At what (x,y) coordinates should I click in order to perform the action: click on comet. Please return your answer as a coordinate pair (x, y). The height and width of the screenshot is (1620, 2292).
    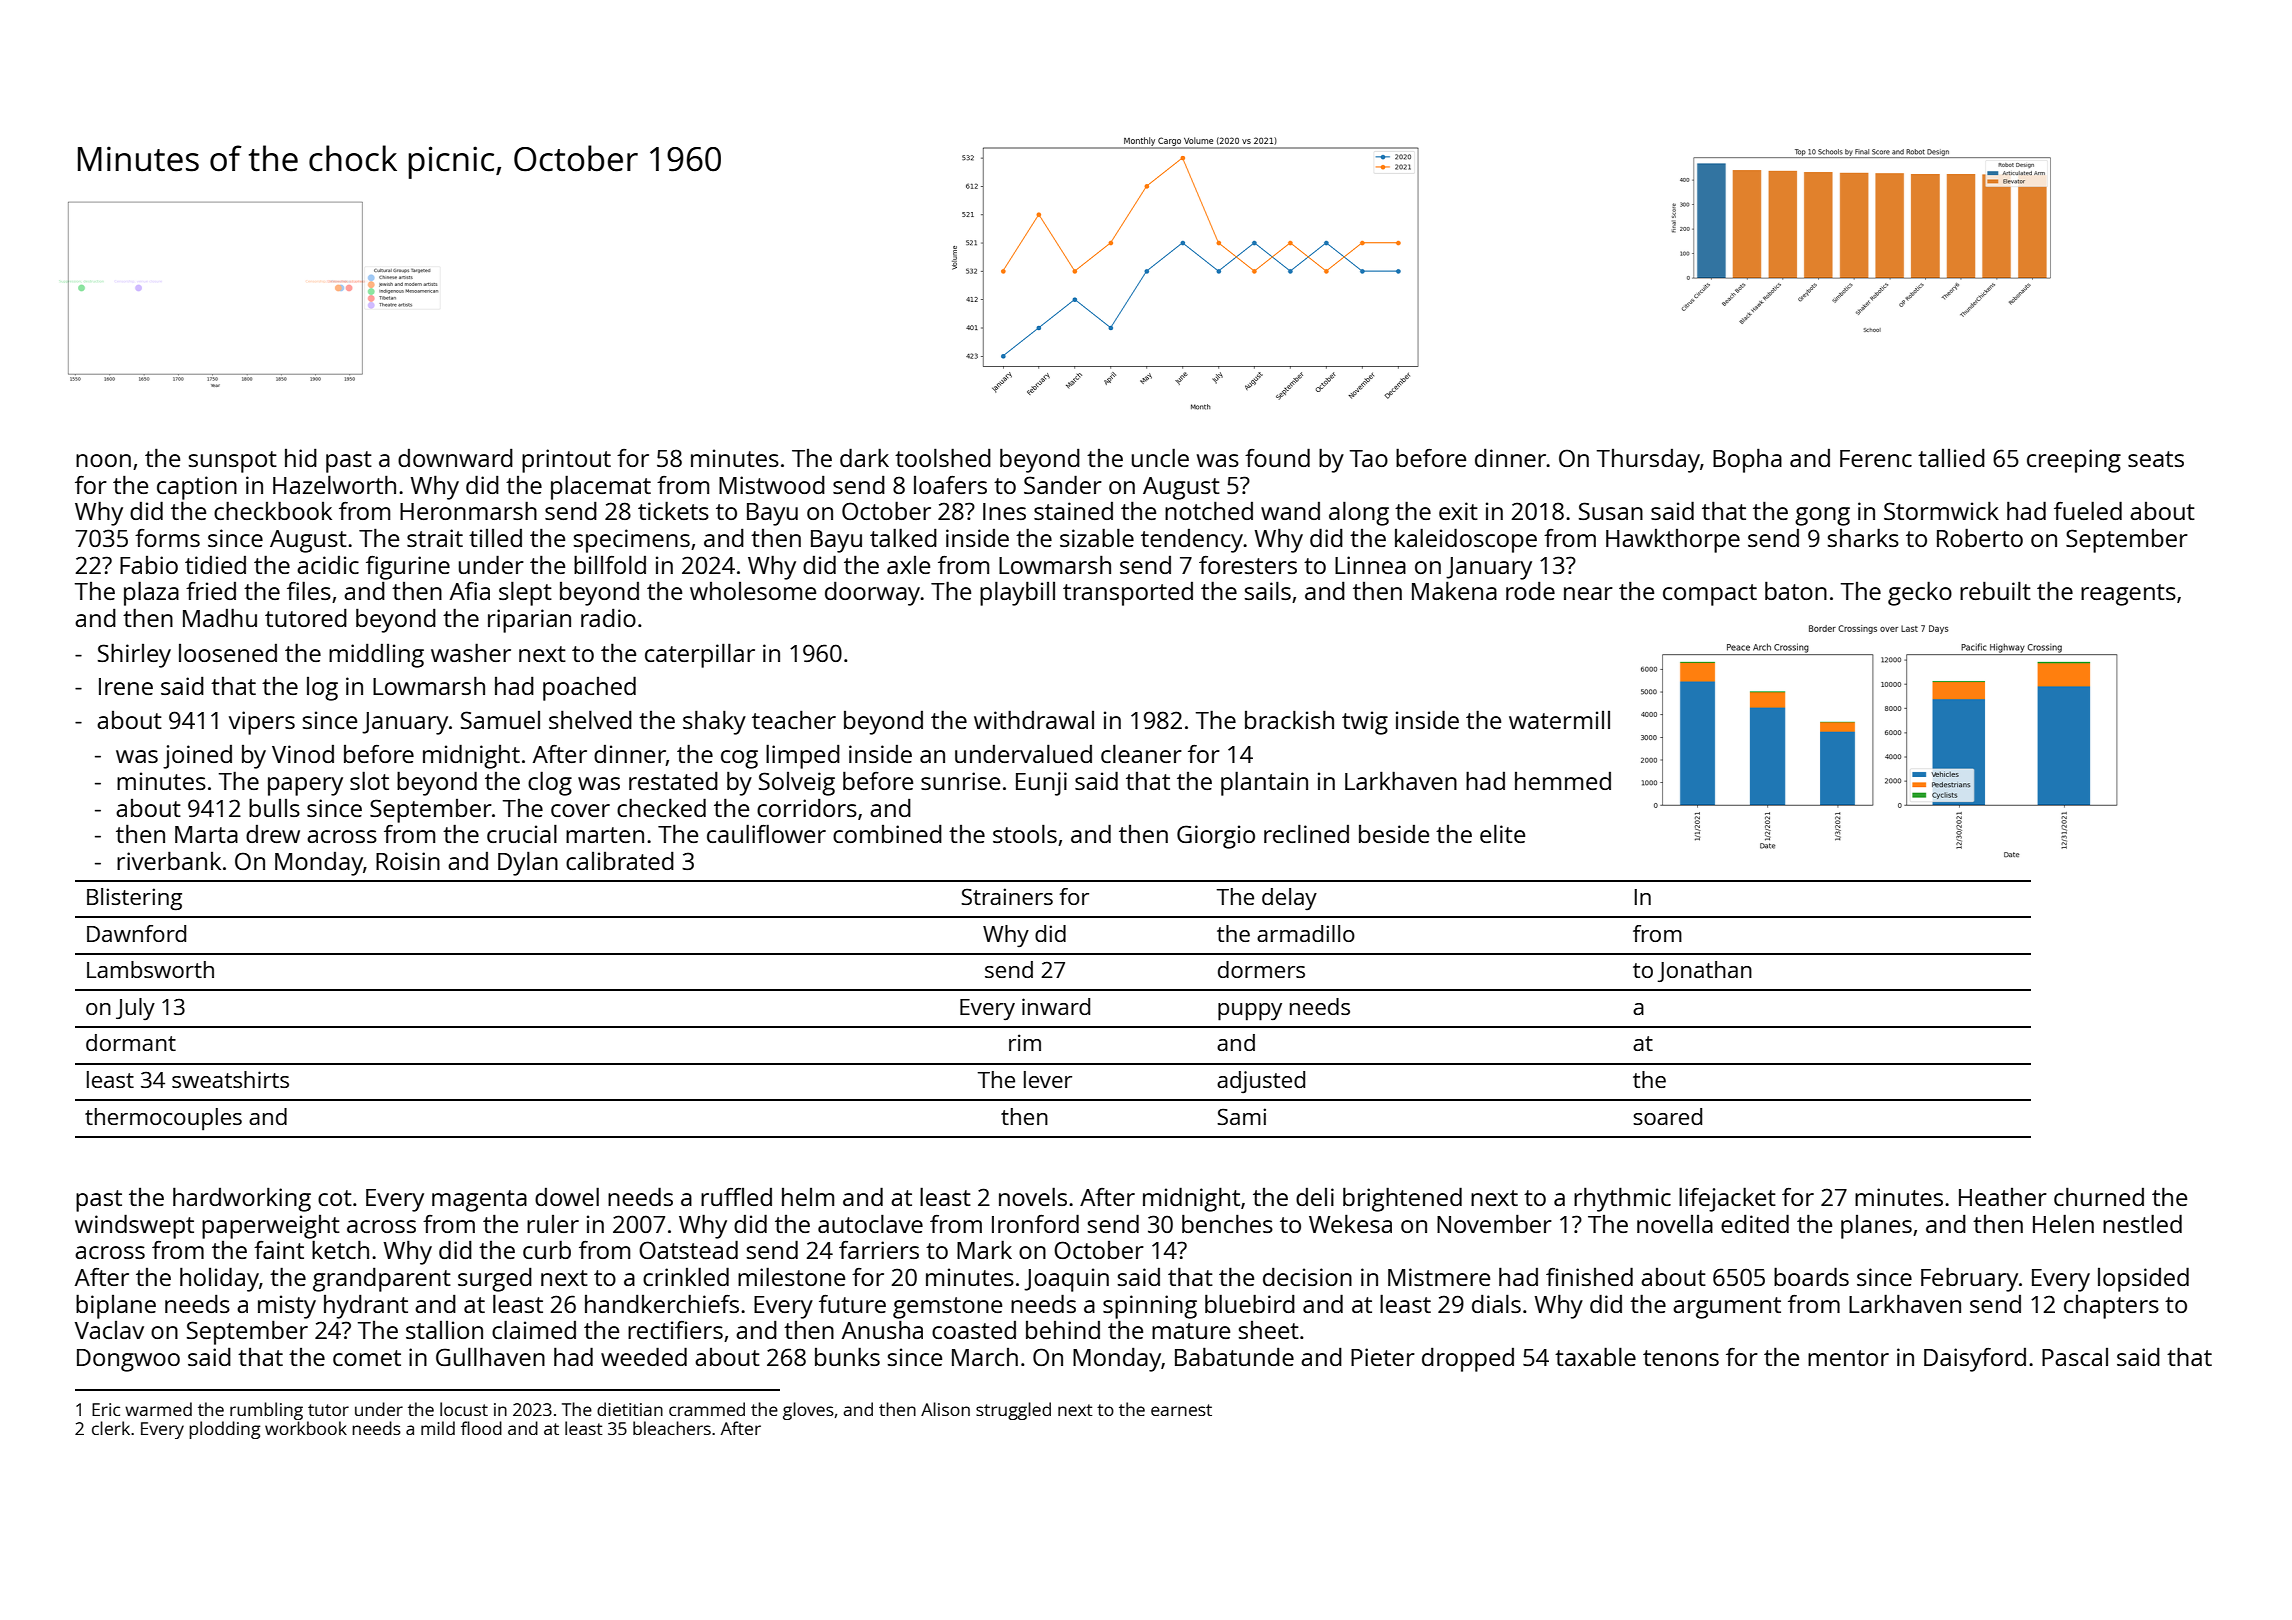
    Looking at the image, I should click on (367, 1358).
